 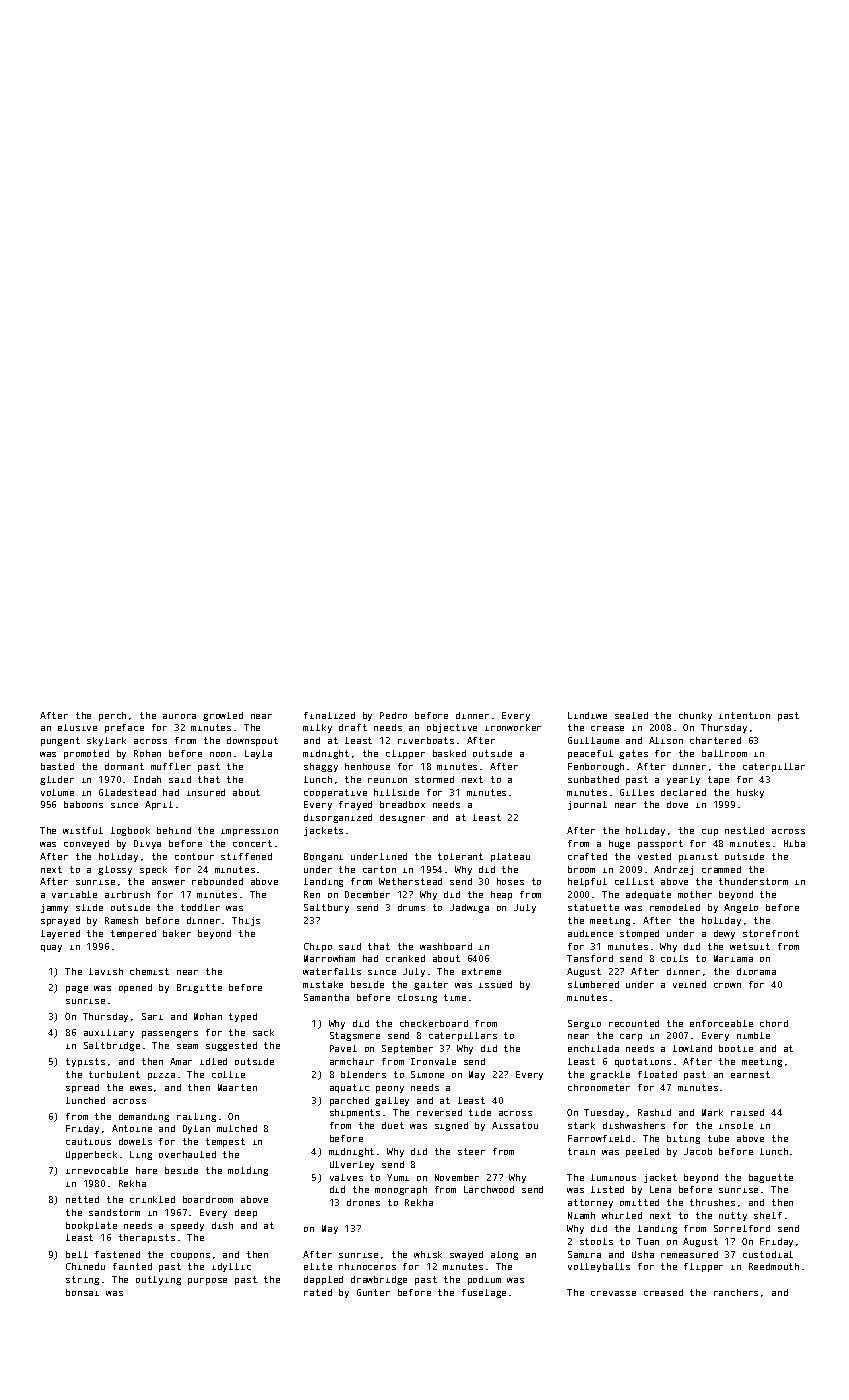 What do you see at coordinates (712, 1112) in the image?
I see `Mark` at bounding box center [712, 1112].
